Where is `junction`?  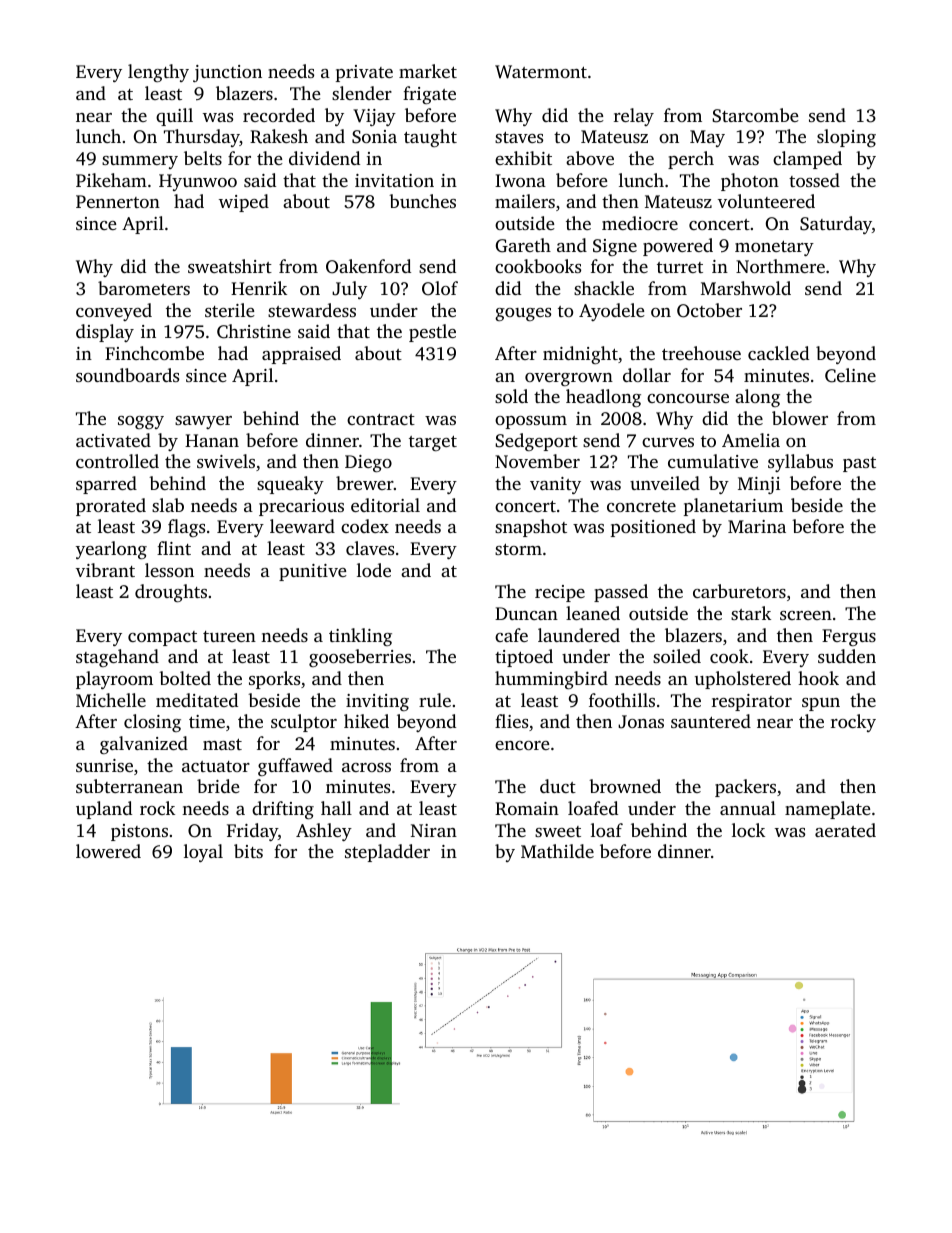
junction is located at coordinates (227, 73).
